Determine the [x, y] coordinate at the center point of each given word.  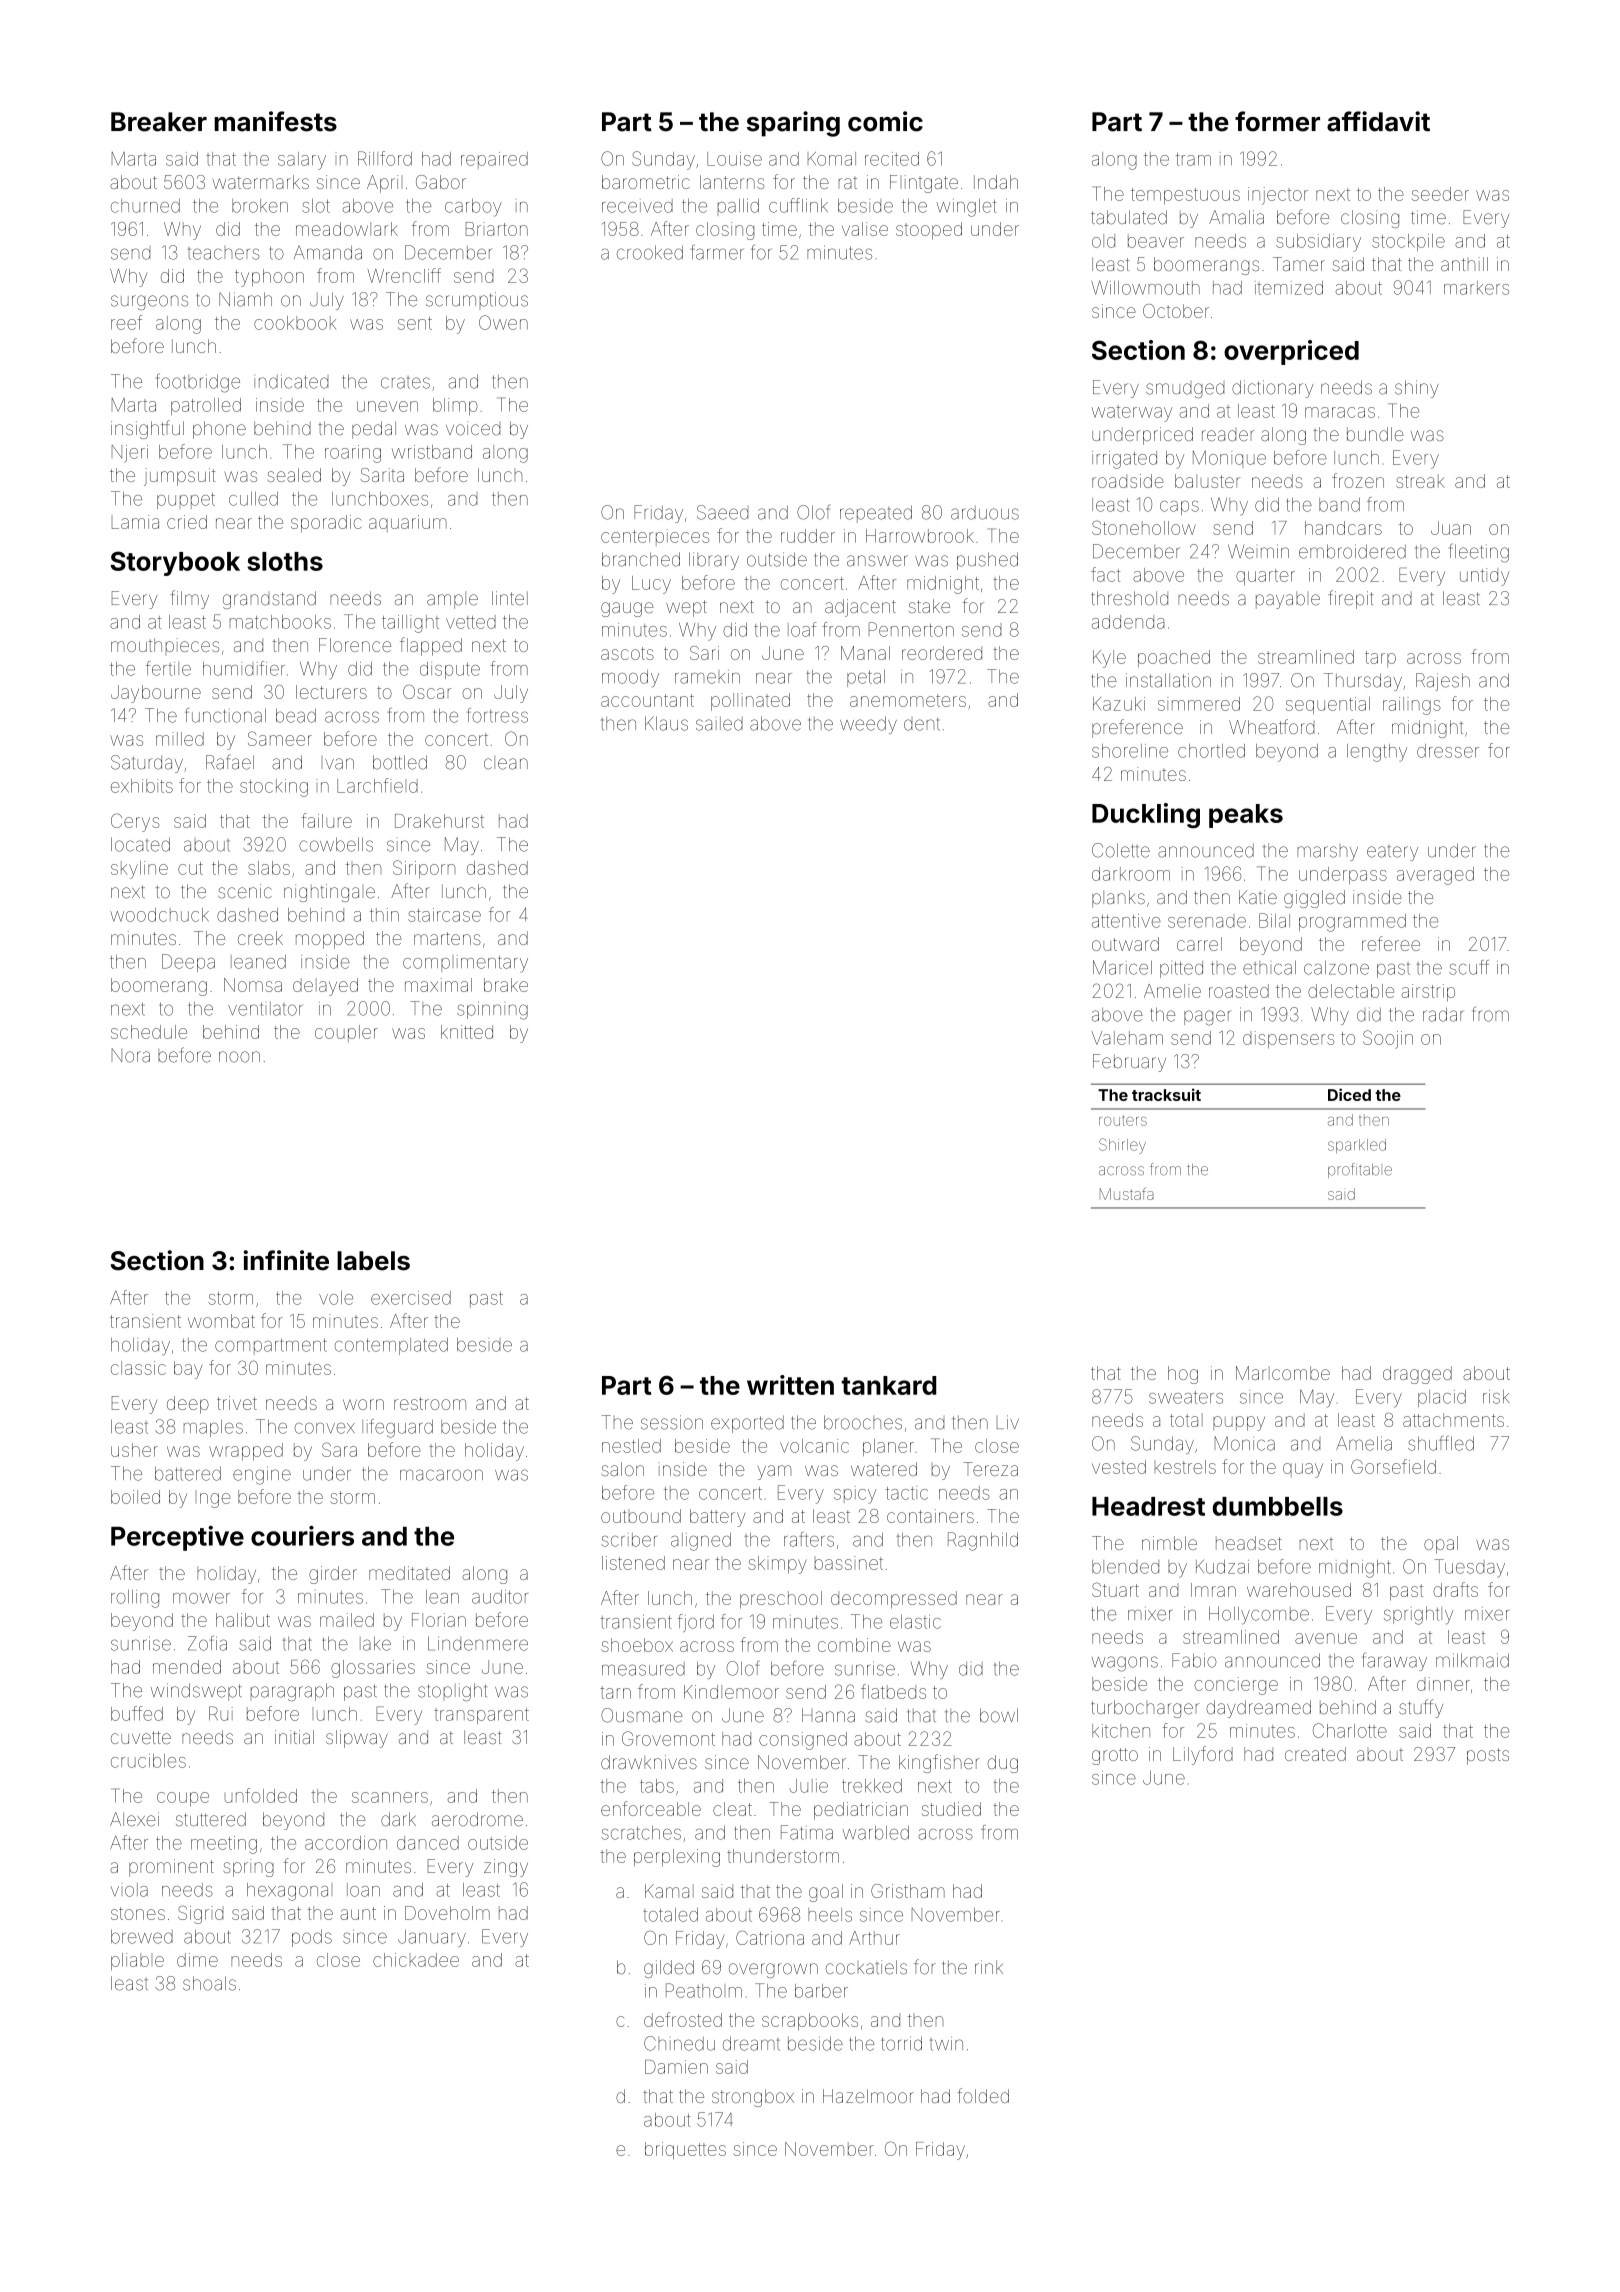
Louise [734, 159]
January [432, 1938]
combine [854, 1645]
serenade [1207, 922]
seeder [1440, 194]
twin [946, 2044]
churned [145, 206]
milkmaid [1472, 1660]
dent [922, 724]
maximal [438, 985]
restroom [430, 1403]
